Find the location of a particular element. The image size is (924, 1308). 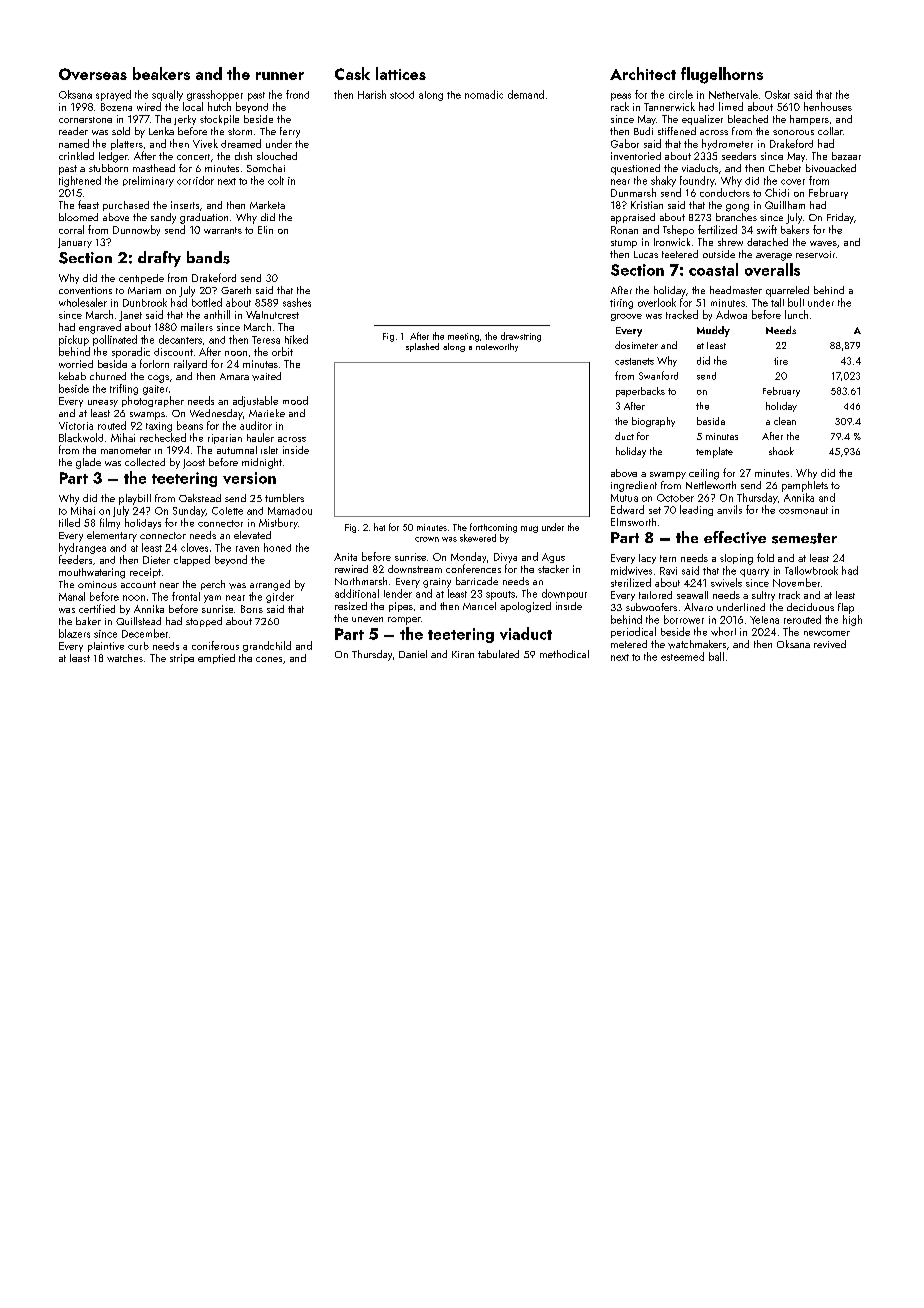

flugelhorns is located at coordinates (722, 75).
